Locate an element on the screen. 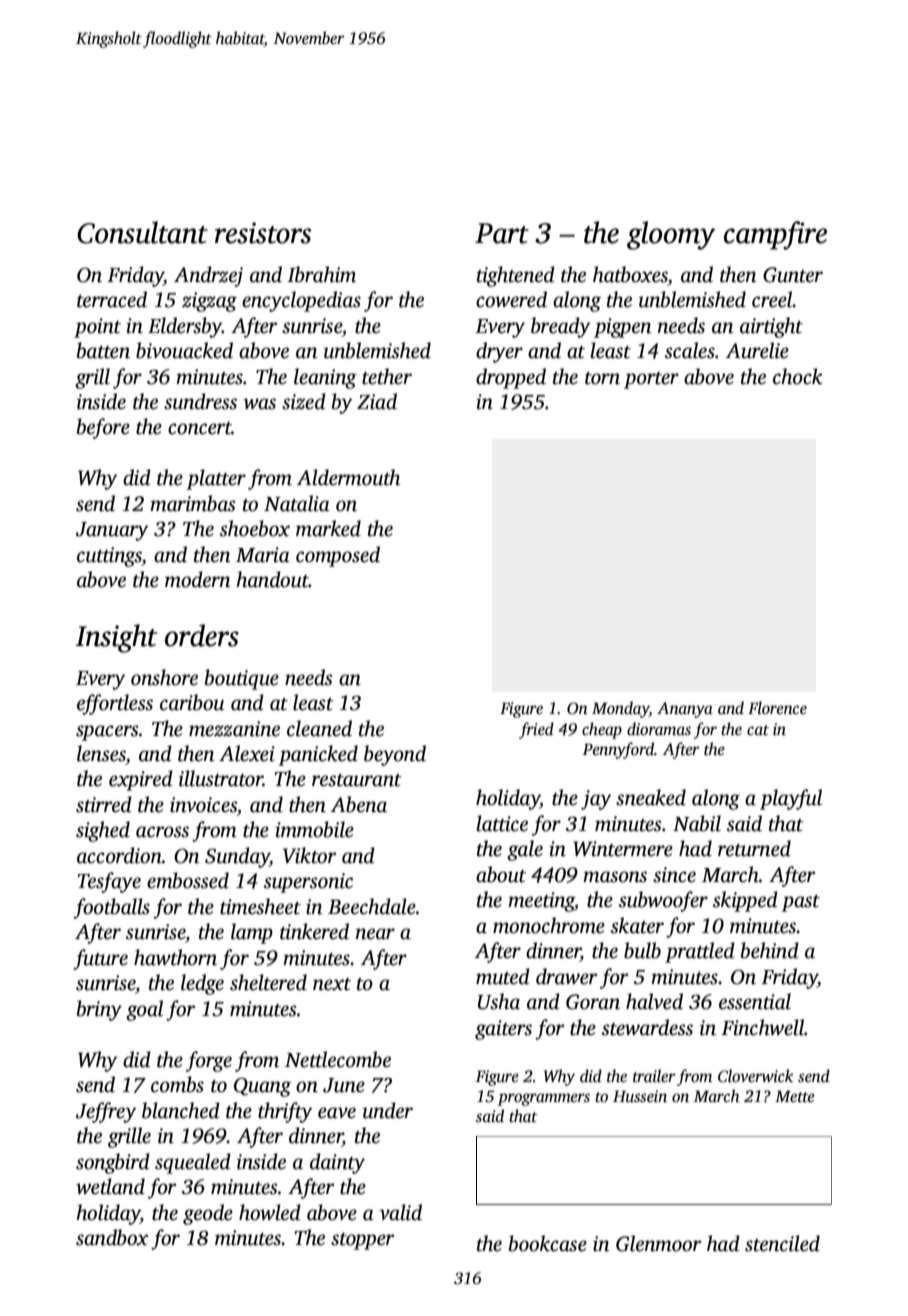 Image resolution: width=908 pixels, height=1316 pixels. geode is located at coordinates (208, 1214).
